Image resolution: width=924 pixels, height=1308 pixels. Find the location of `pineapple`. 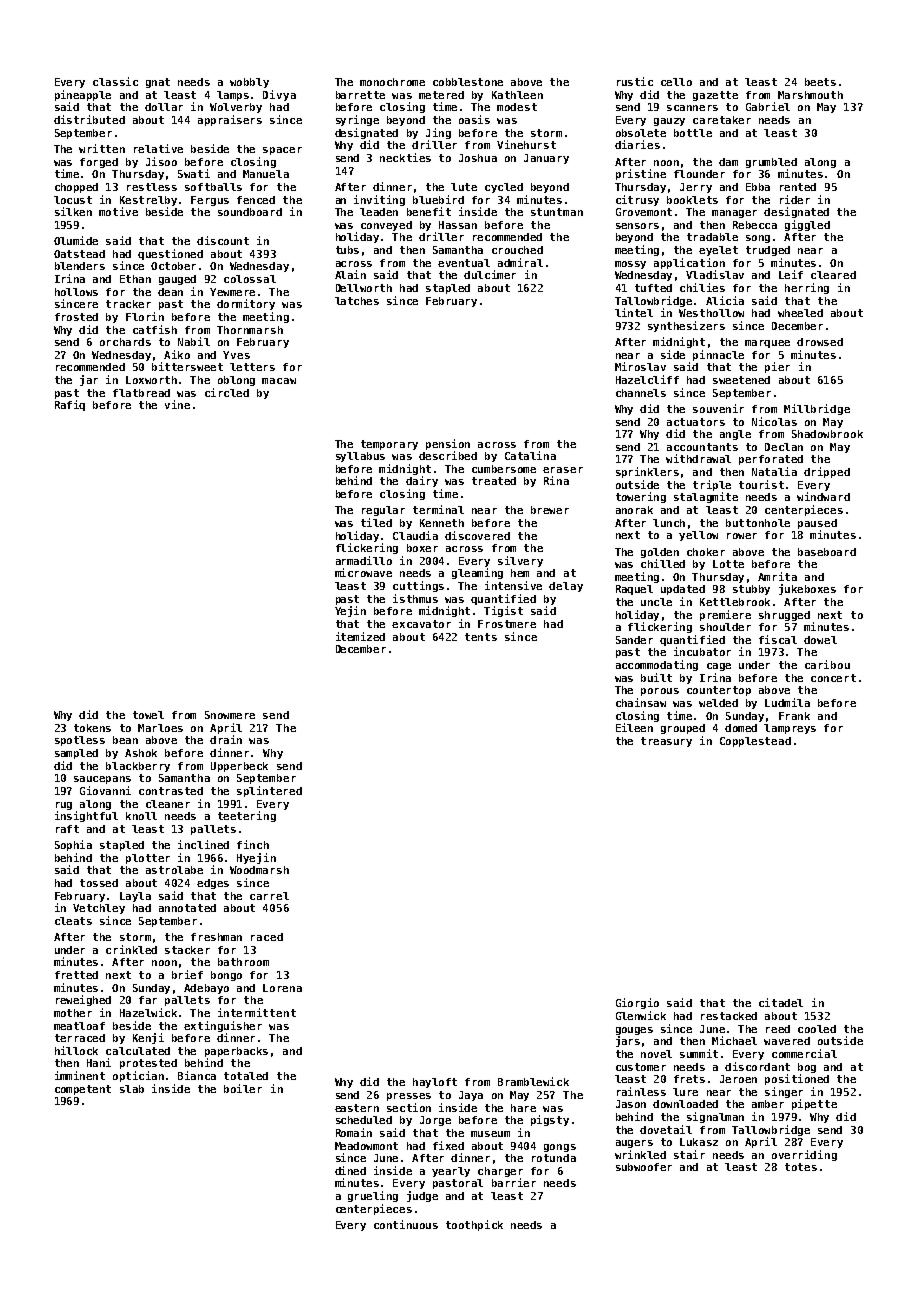

pineapple is located at coordinates (83, 95).
